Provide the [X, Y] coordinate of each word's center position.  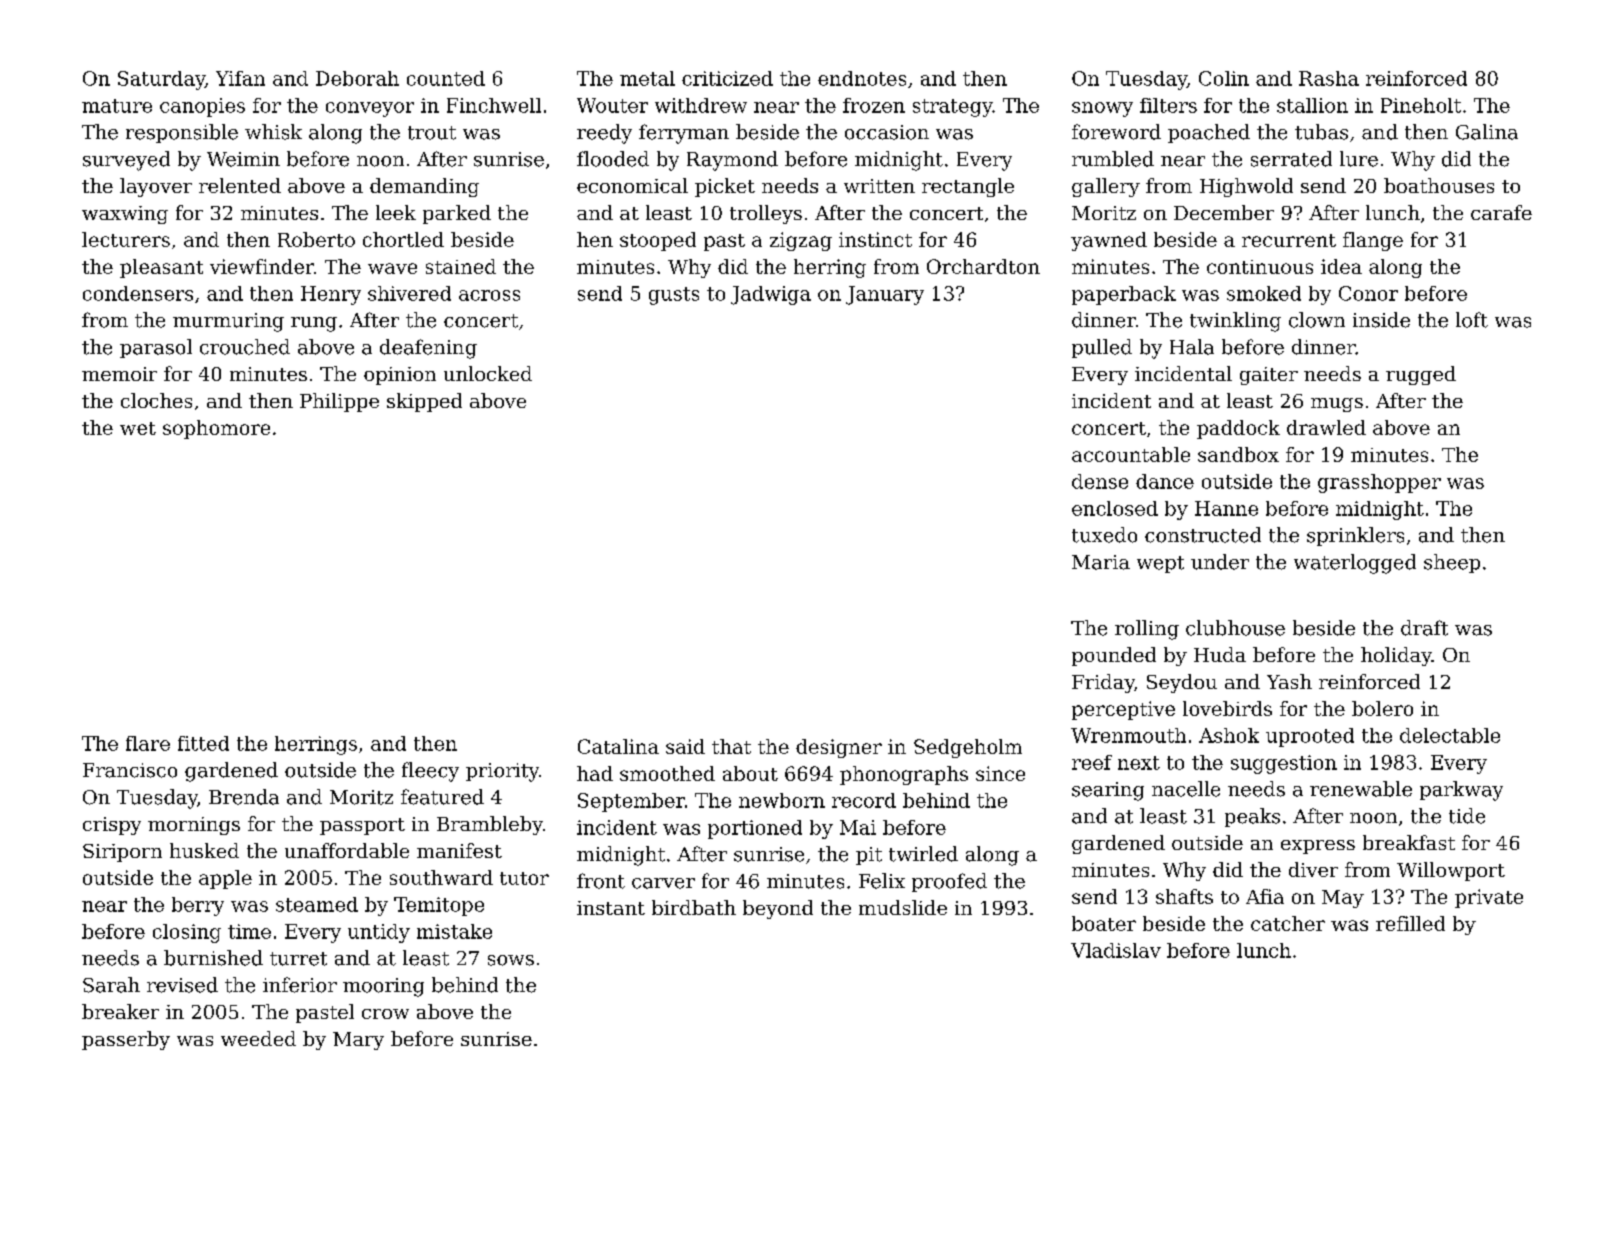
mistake [454, 931]
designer [839, 748]
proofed [949, 882]
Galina [1487, 132]
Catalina [618, 746]
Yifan [240, 78]
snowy [1102, 109]
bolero [1382, 708]
